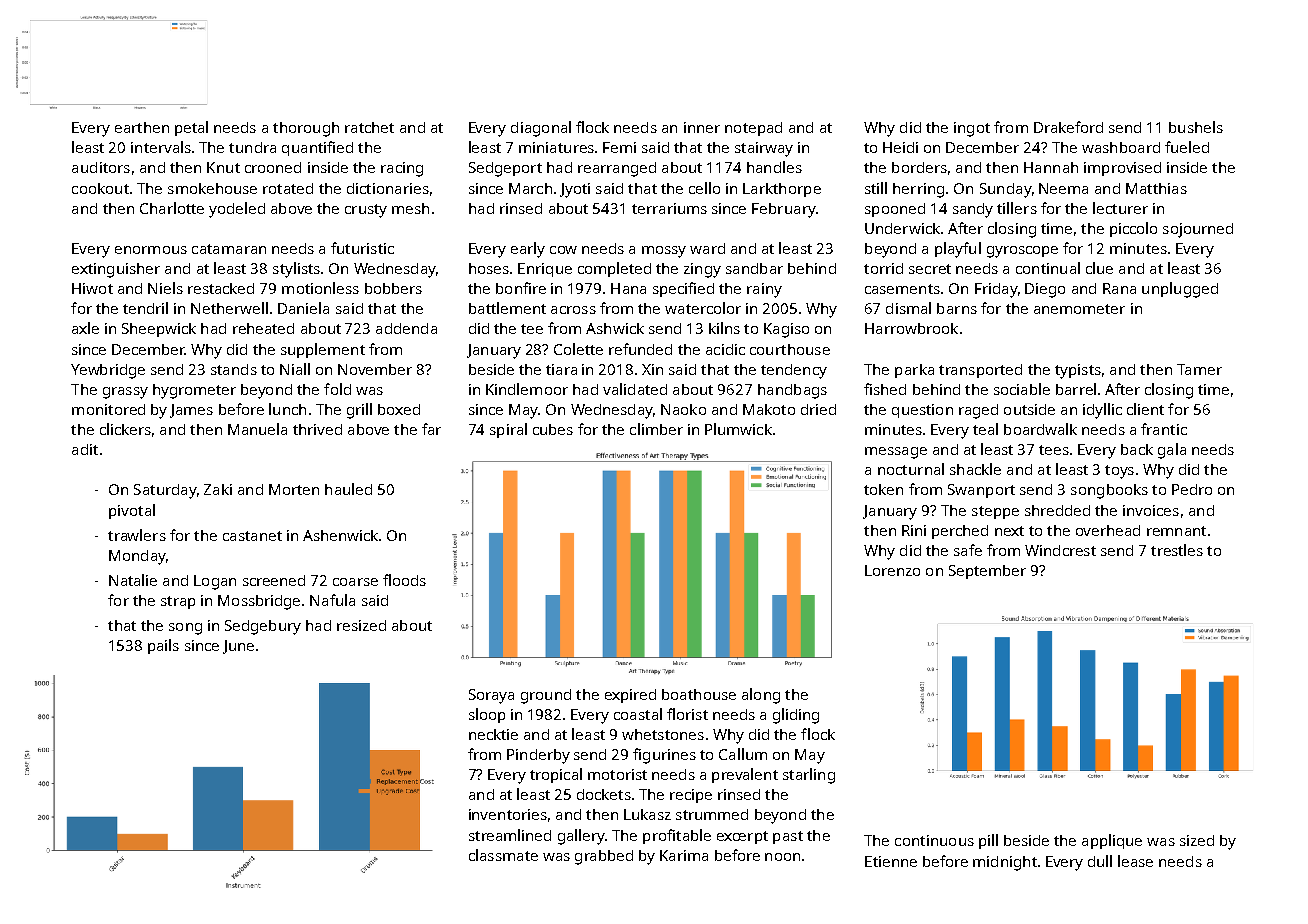 The image size is (1308, 924). What do you see at coordinates (161, 147) in the document?
I see `intervals` at bounding box center [161, 147].
